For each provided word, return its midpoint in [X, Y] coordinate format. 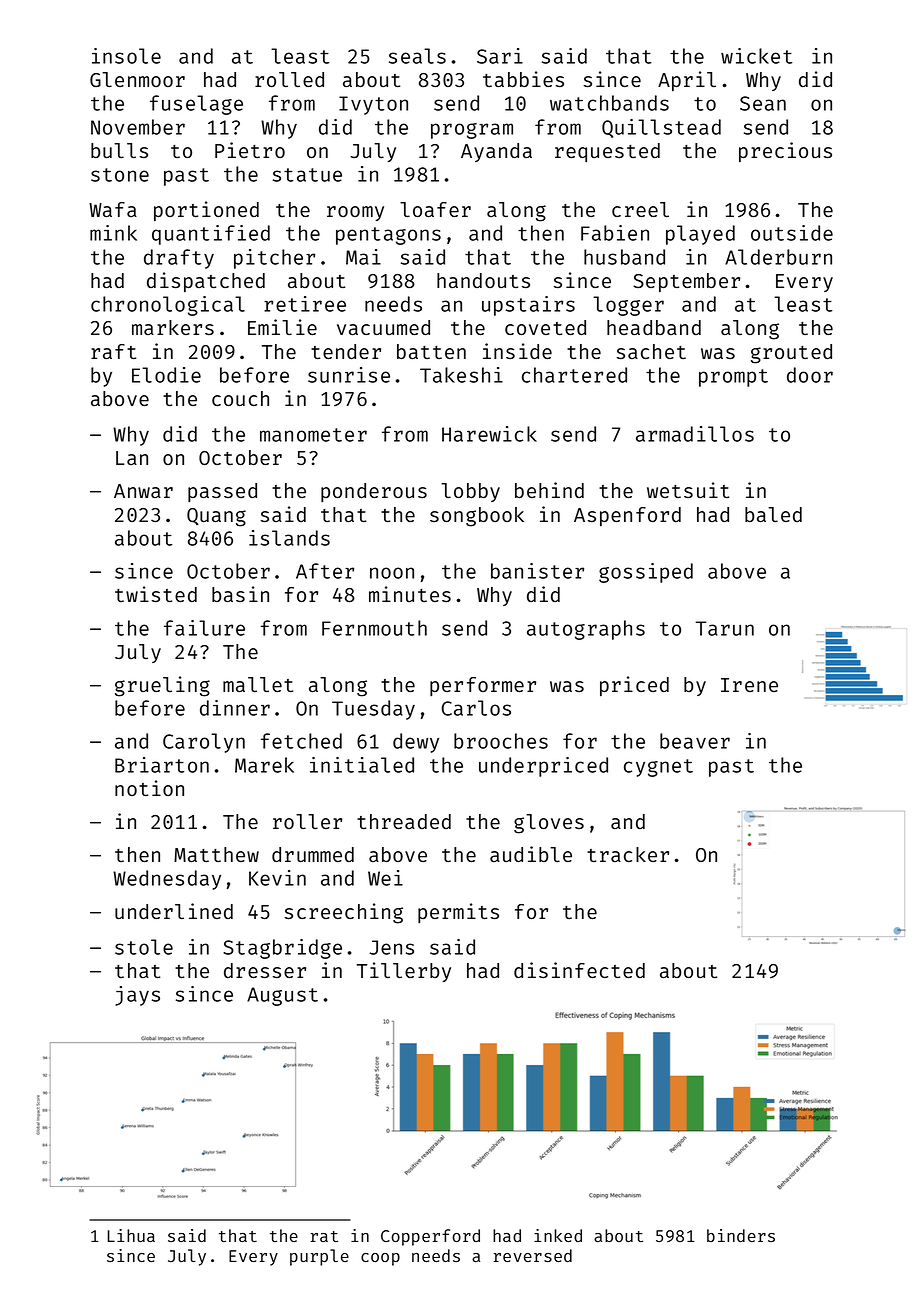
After [325, 571]
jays [137, 996]
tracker [628, 854]
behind [549, 490]
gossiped [646, 573]
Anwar [143, 491]
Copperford [430, 1237]
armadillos [695, 434]
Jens [391, 947]
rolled [289, 79]
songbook [477, 517]
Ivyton [373, 105]
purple [319, 1257]
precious [785, 152]
